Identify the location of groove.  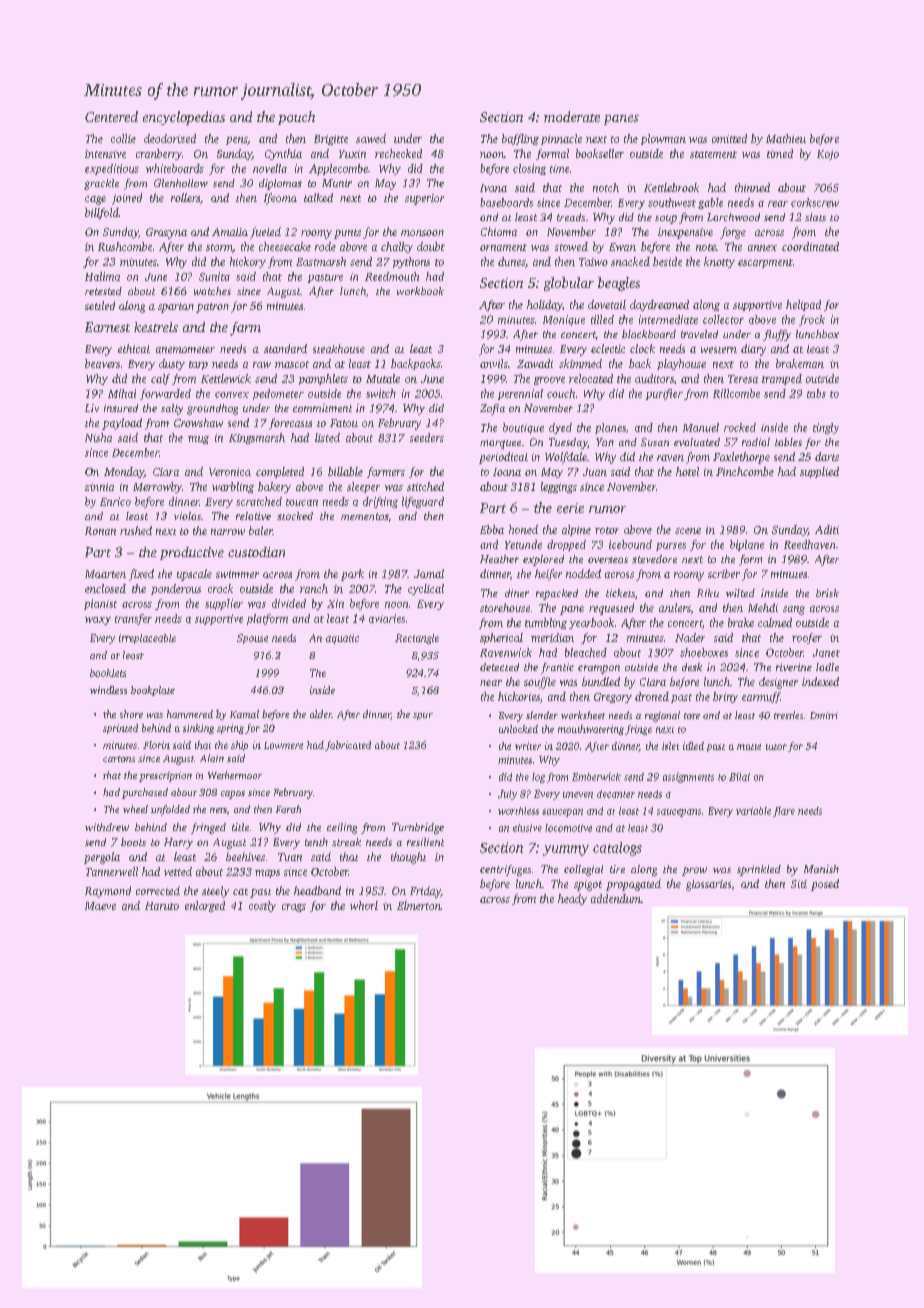
(549, 381).
